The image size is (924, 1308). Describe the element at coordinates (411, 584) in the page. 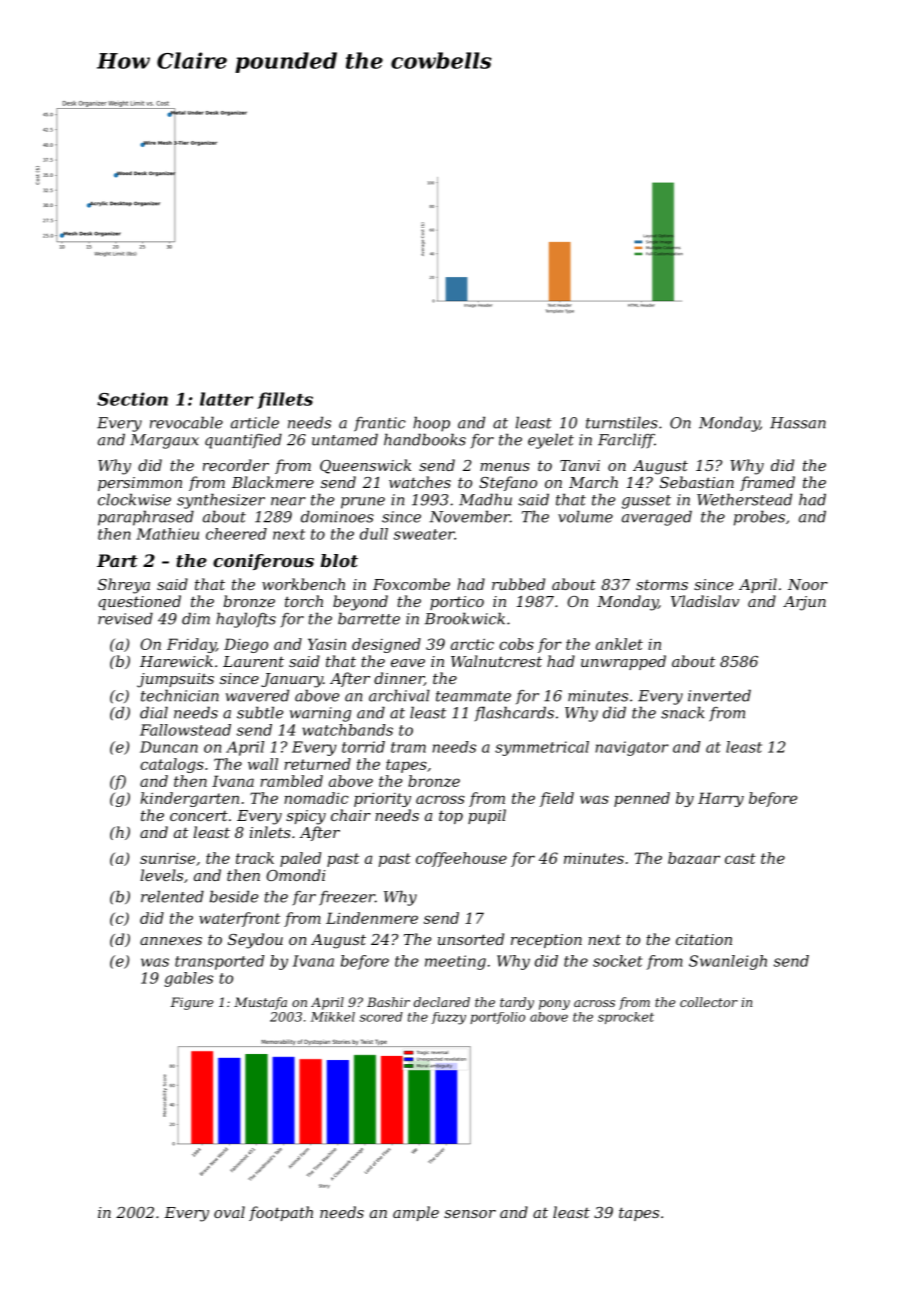

I see `Foxcombe` at that location.
